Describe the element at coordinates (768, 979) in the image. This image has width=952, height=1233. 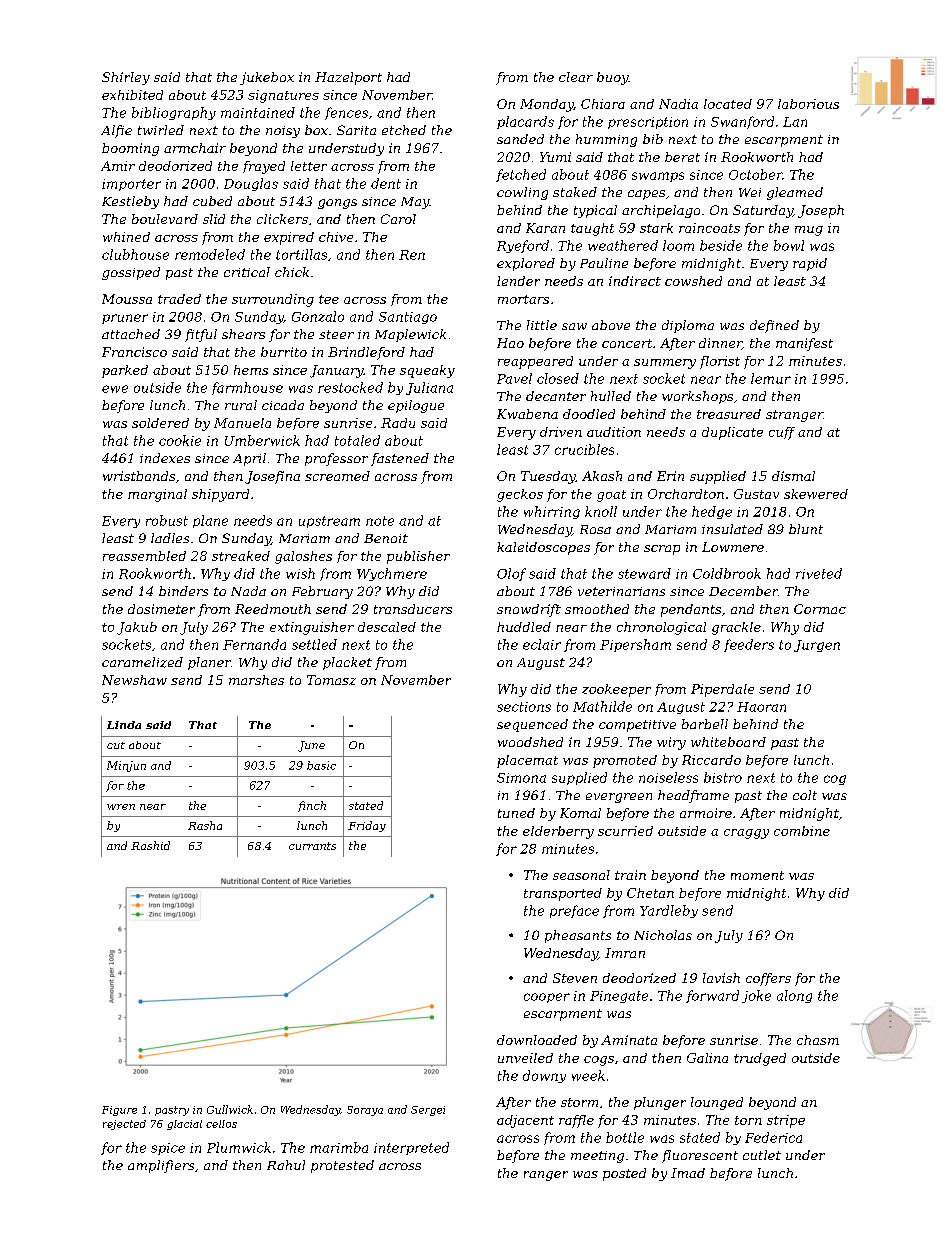
I see `coffers` at that location.
